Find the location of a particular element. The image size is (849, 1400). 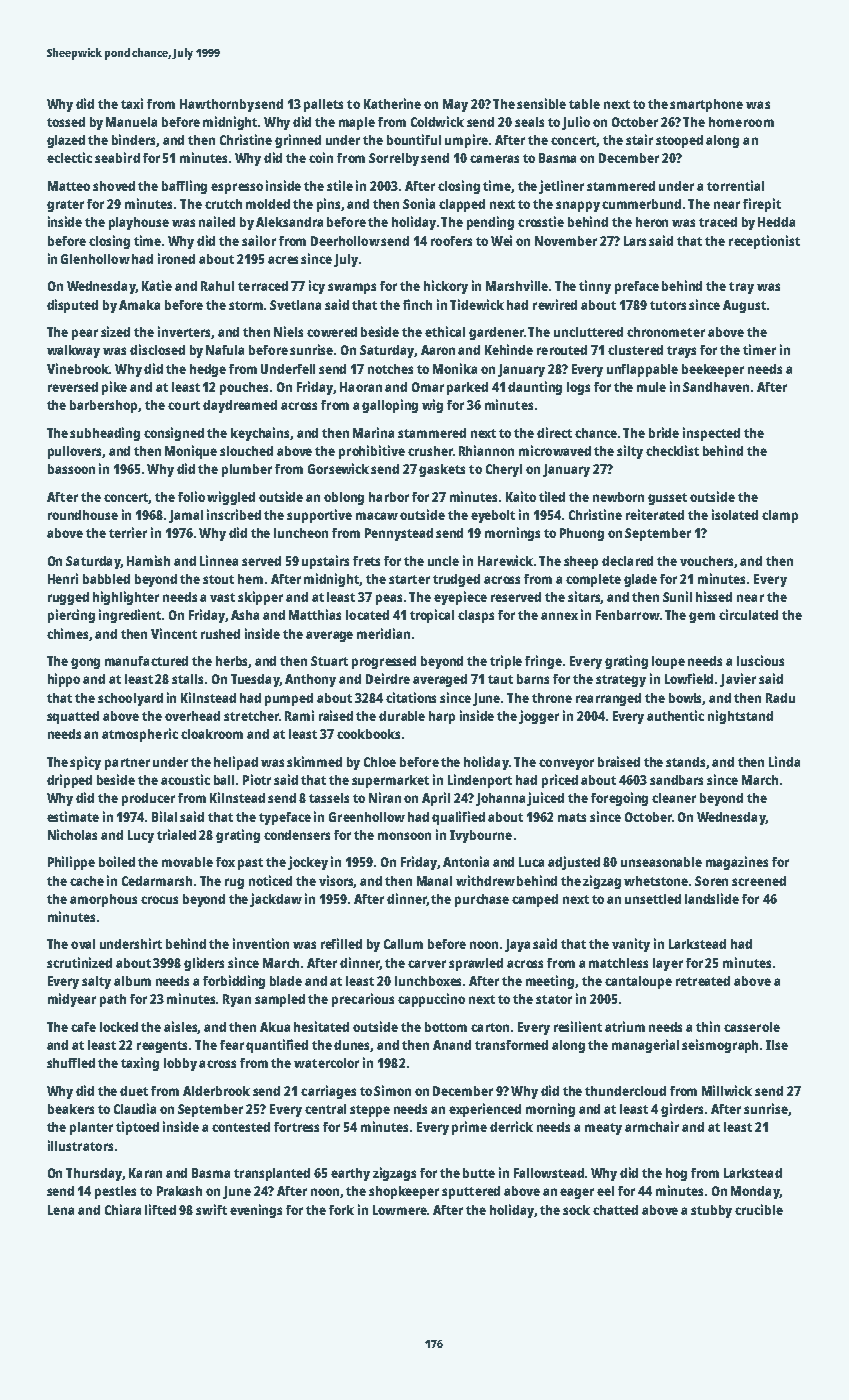

gem is located at coordinates (702, 617).
